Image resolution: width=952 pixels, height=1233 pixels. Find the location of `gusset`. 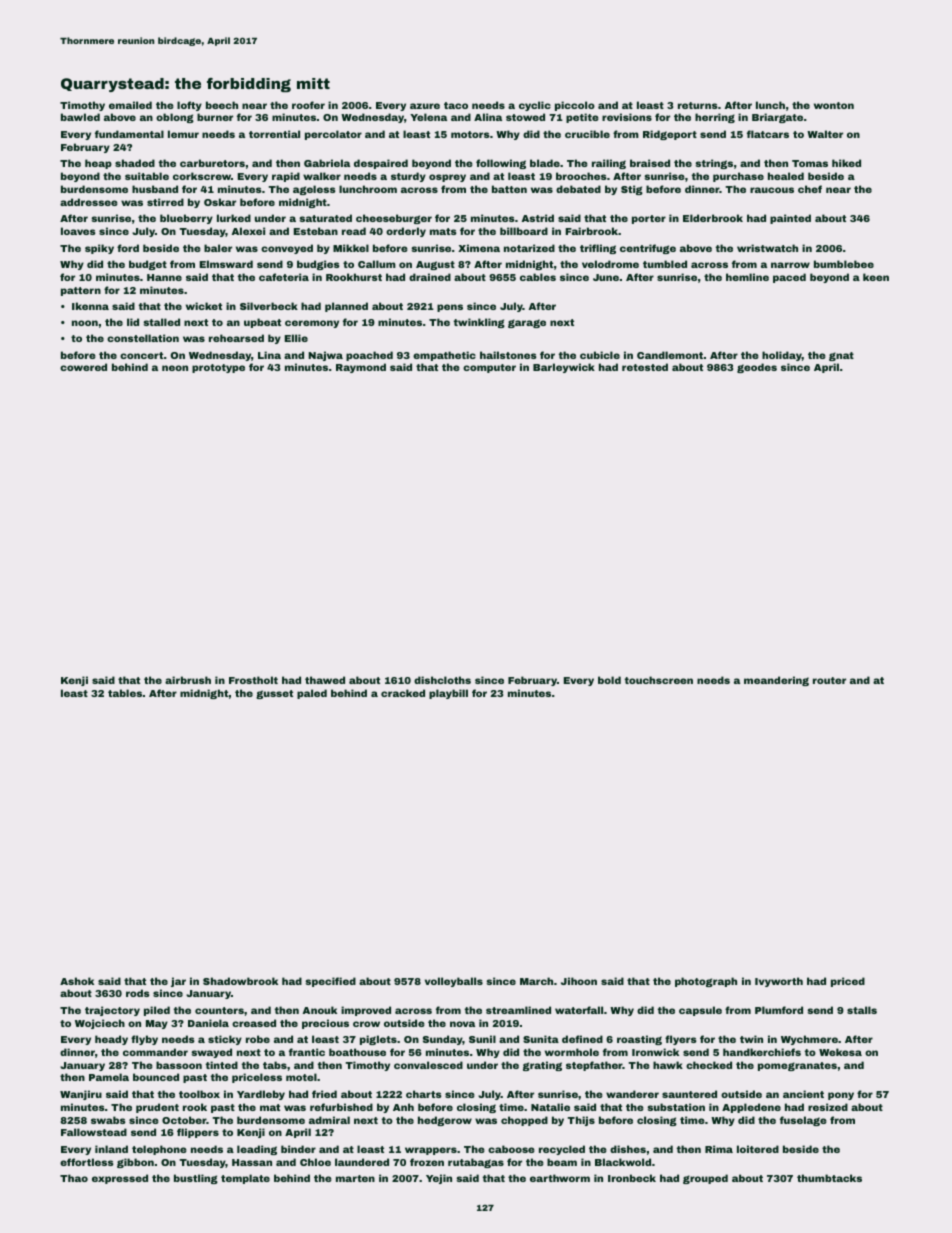

gusset is located at coordinates (274, 694).
